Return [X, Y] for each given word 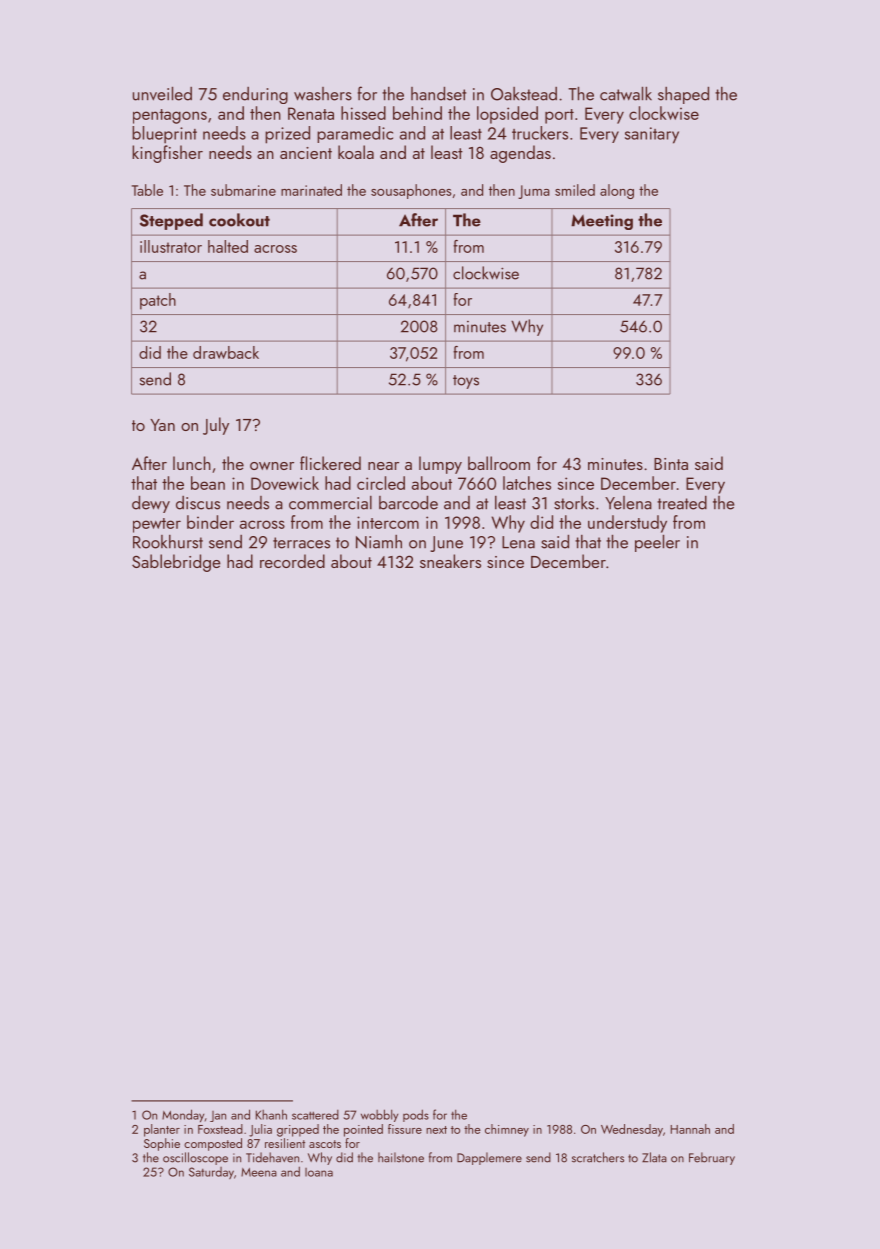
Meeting [602, 222]
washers [323, 94]
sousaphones [411, 191]
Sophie [162, 1144]
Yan [162, 425]
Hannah [690, 1129]
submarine [243, 190]
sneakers [450, 561]
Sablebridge [176, 563]
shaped [683, 95]
